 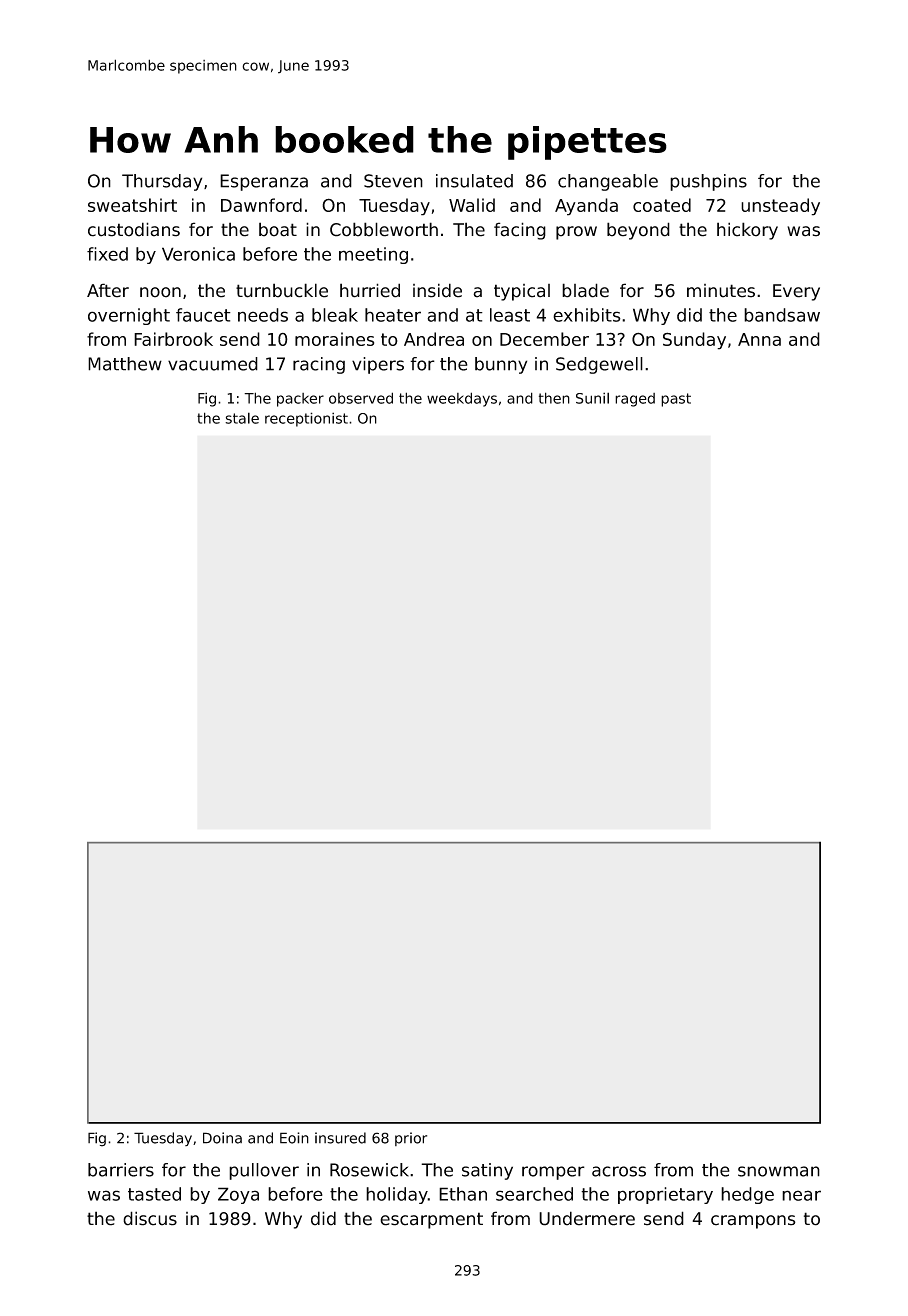 I want to click on romper, so click(x=553, y=1173).
